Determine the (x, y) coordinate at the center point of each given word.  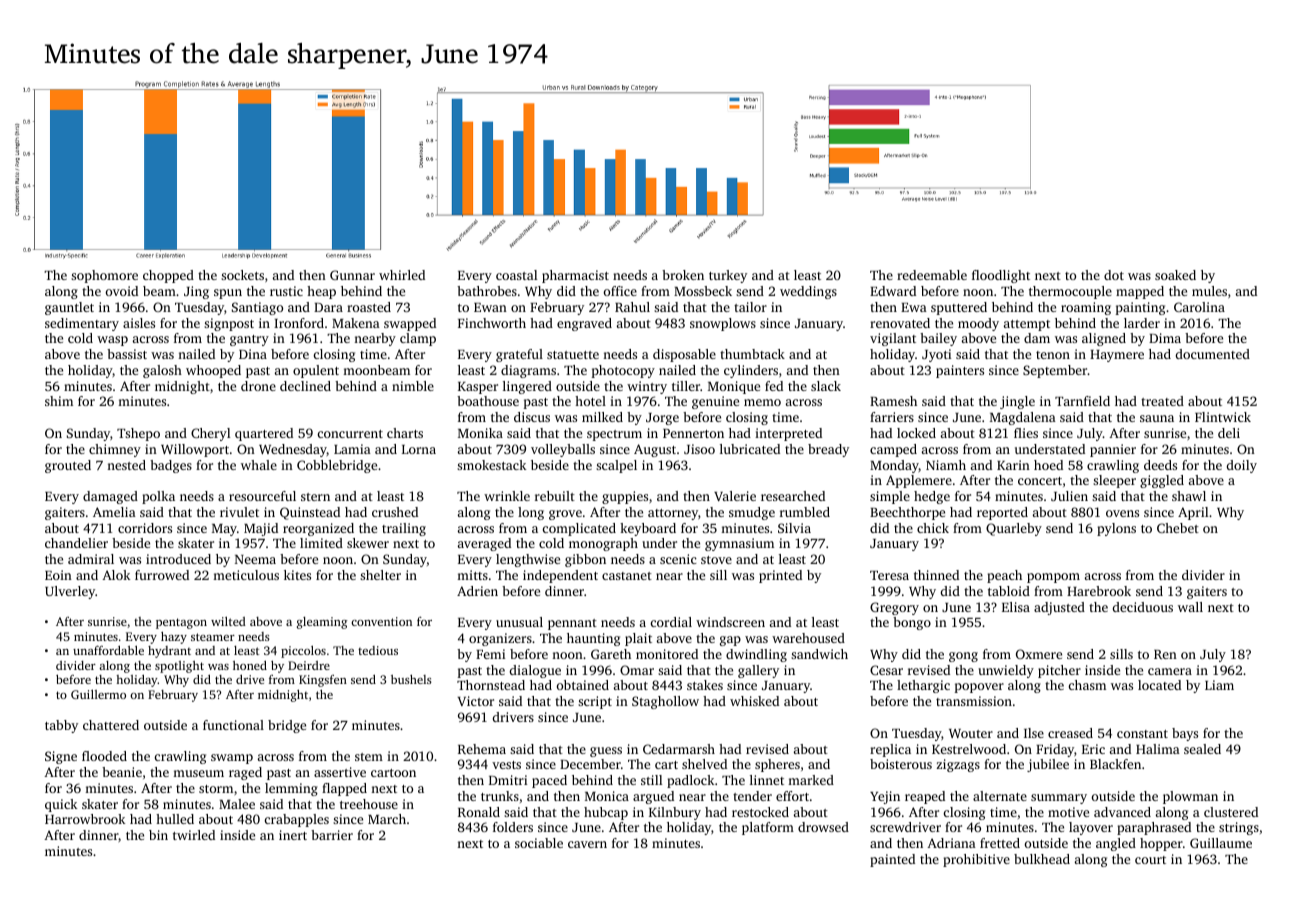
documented (1213, 354)
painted (892, 860)
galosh (162, 371)
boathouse (488, 401)
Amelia (114, 512)
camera (1170, 671)
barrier (332, 835)
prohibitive (976, 860)
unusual (519, 622)
